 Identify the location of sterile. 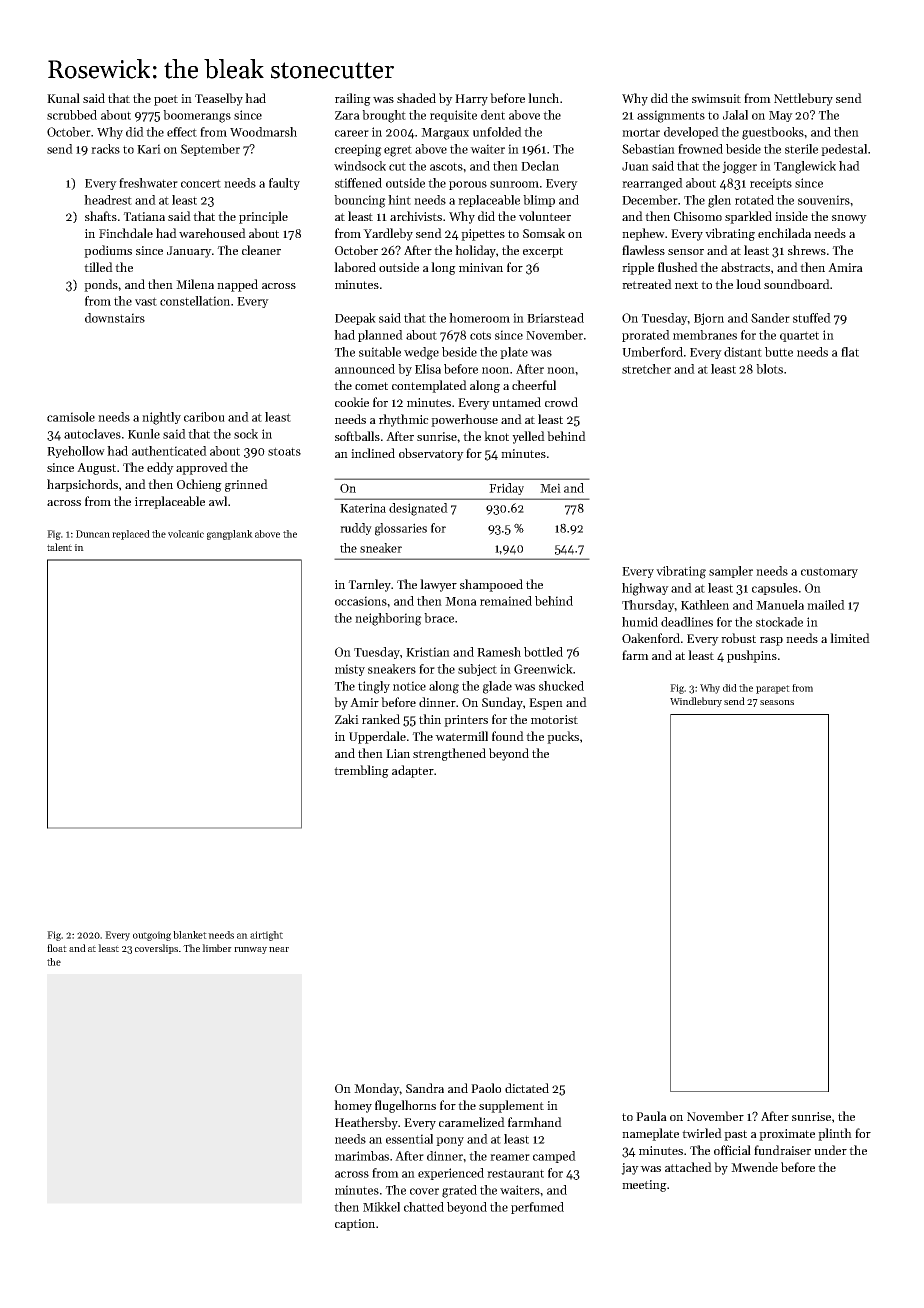
(801, 149).
